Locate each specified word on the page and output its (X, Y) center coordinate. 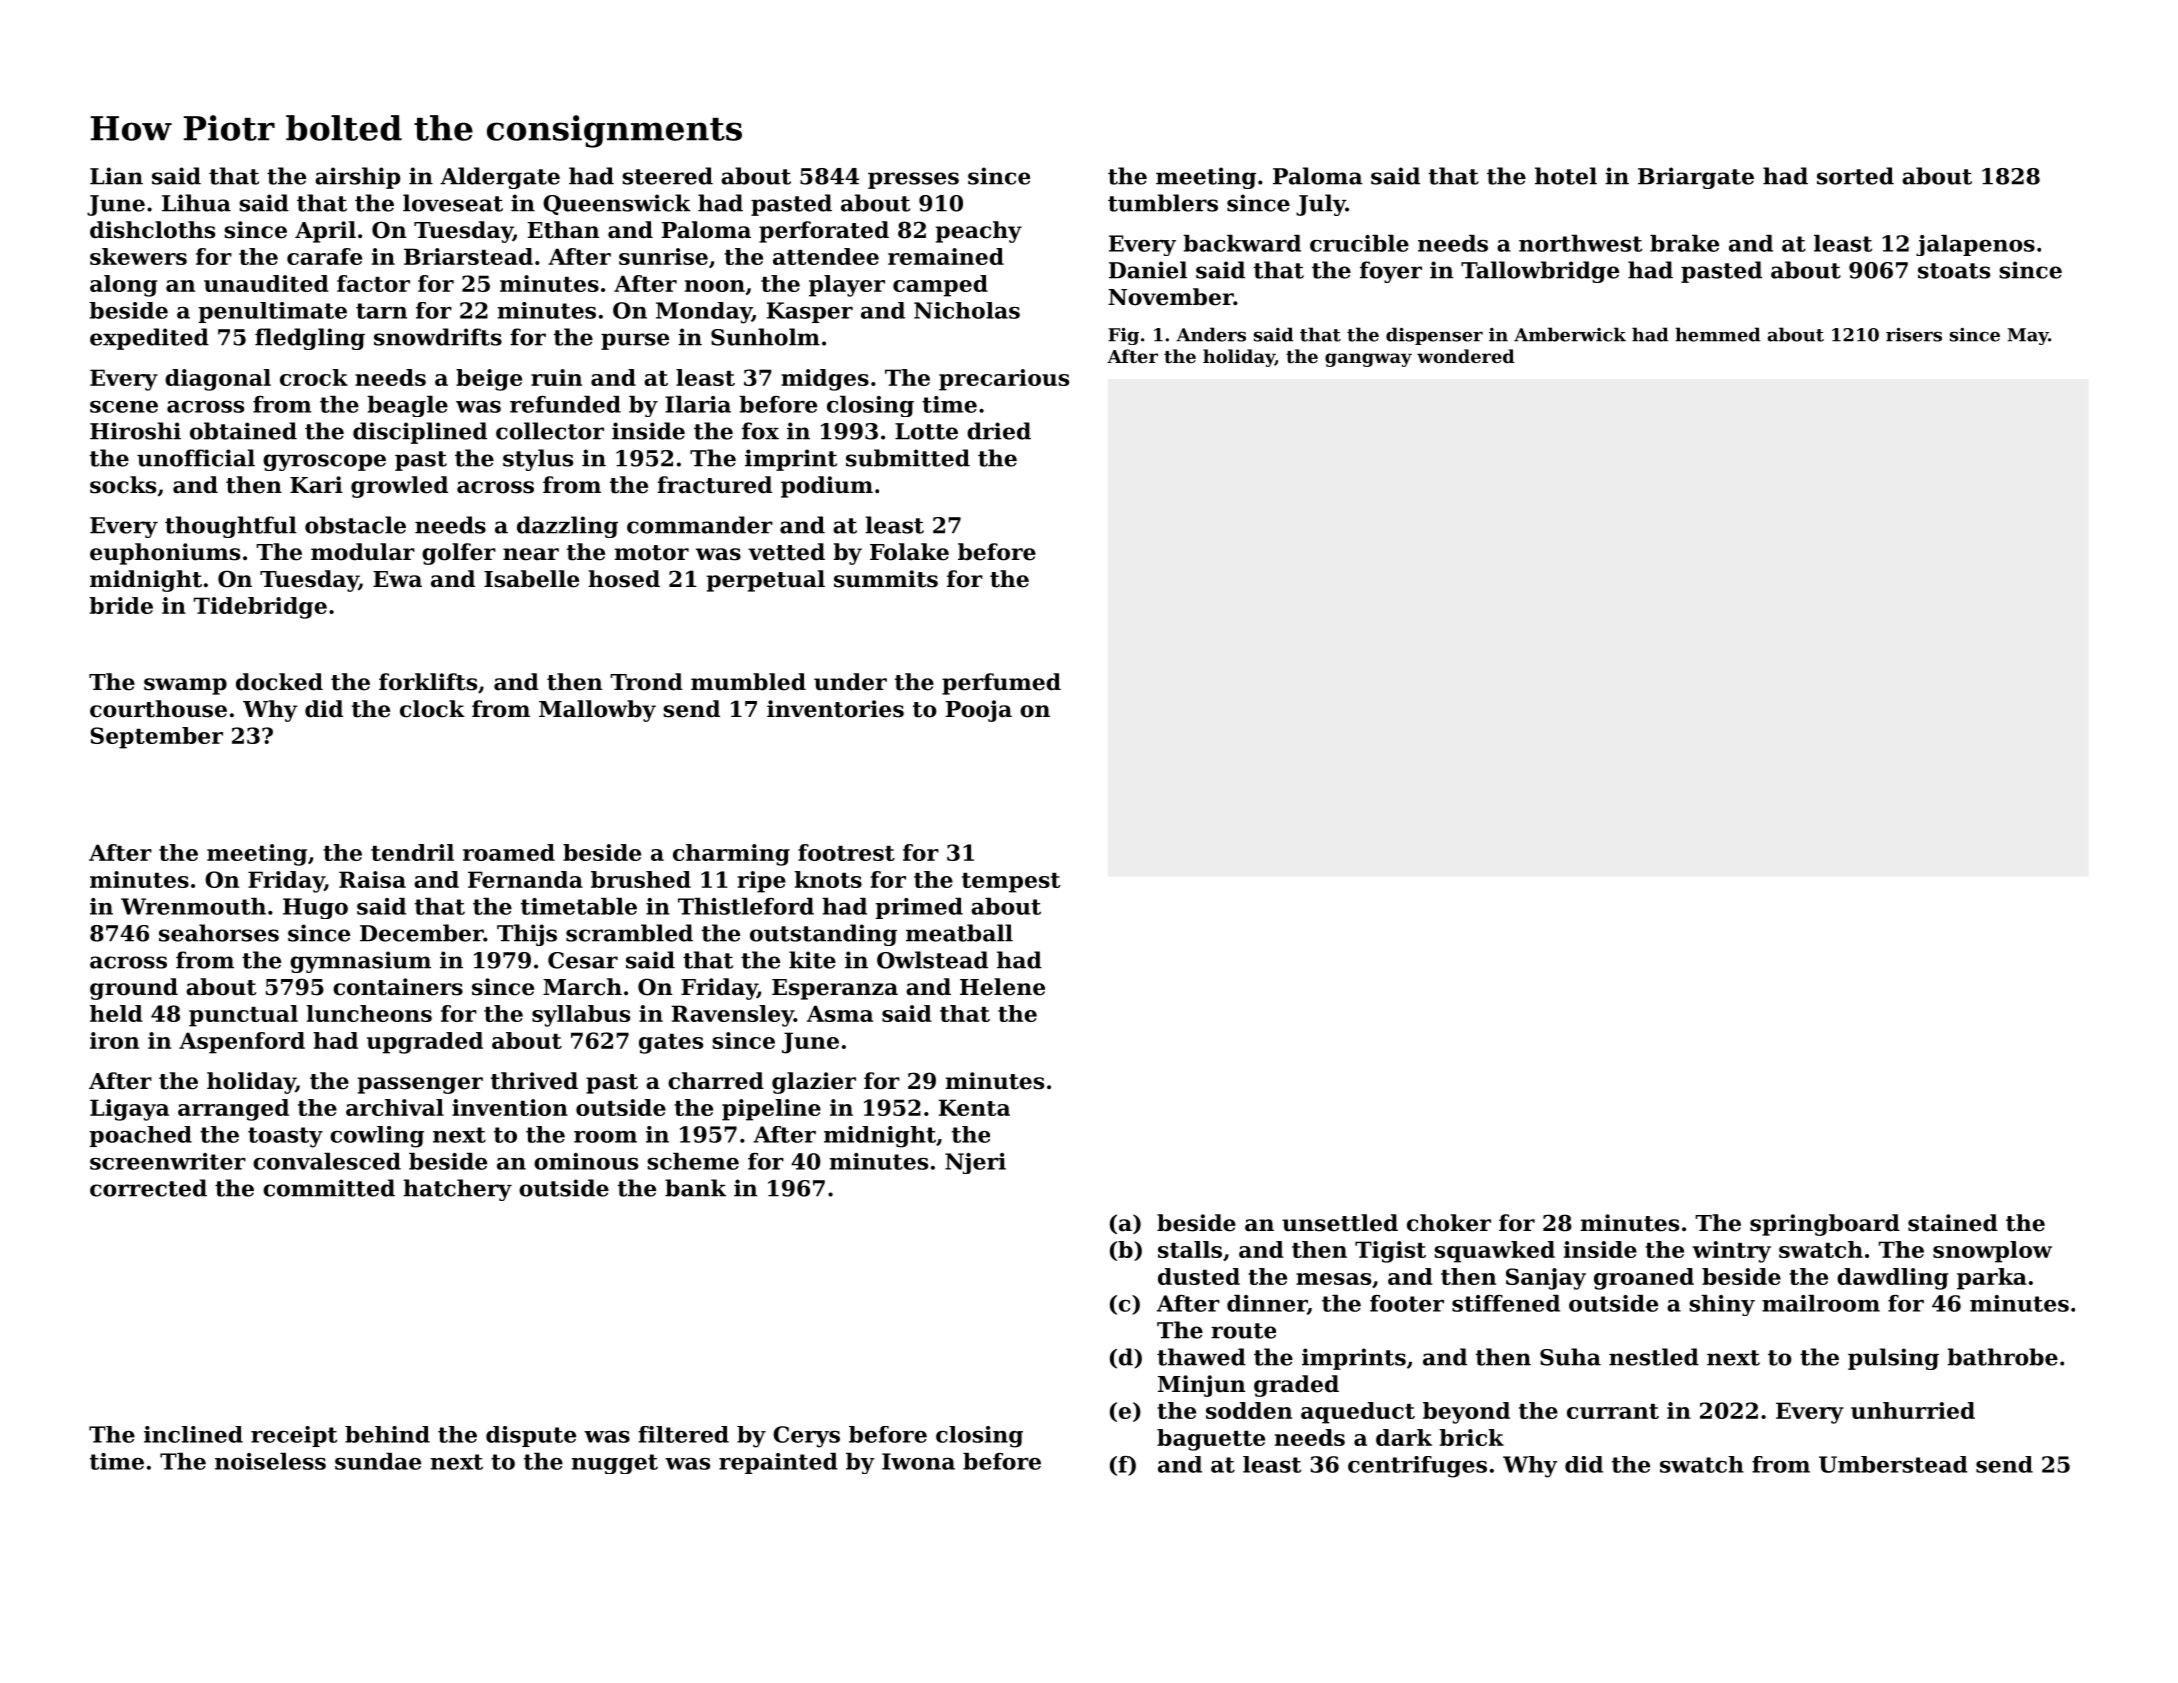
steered (668, 176)
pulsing (1893, 1359)
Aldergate (500, 178)
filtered (683, 1434)
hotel (1566, 176)
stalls (1190, 1249)
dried (999, 431)
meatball (959, 933)
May (2028, 336)
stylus (538, 460)
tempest (1011, 883)
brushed (641, 879)
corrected (148, 1188)
